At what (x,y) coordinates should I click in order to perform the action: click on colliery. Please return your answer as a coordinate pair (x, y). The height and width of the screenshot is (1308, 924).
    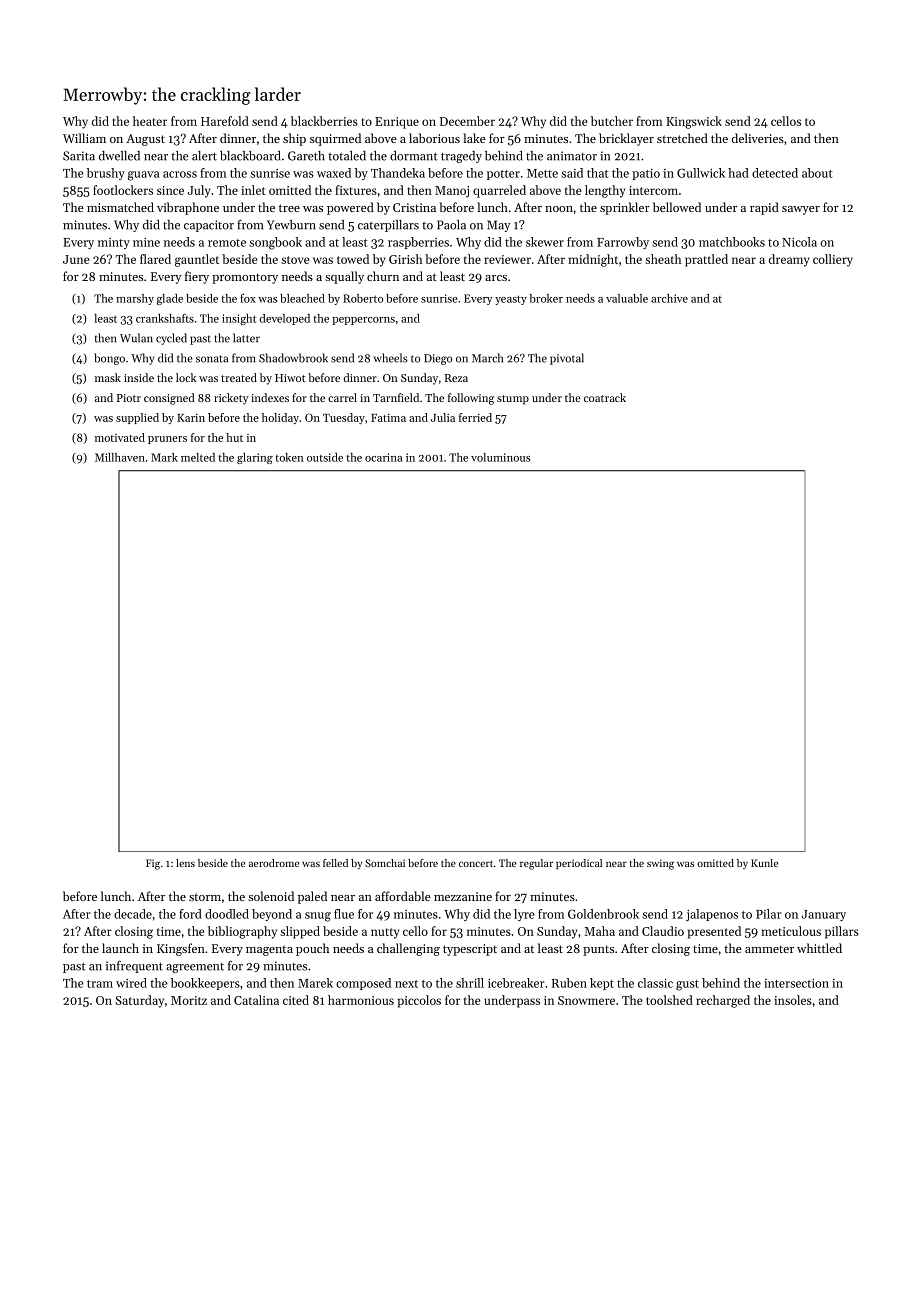
    Looking at the image, I should click on (833, 260).
